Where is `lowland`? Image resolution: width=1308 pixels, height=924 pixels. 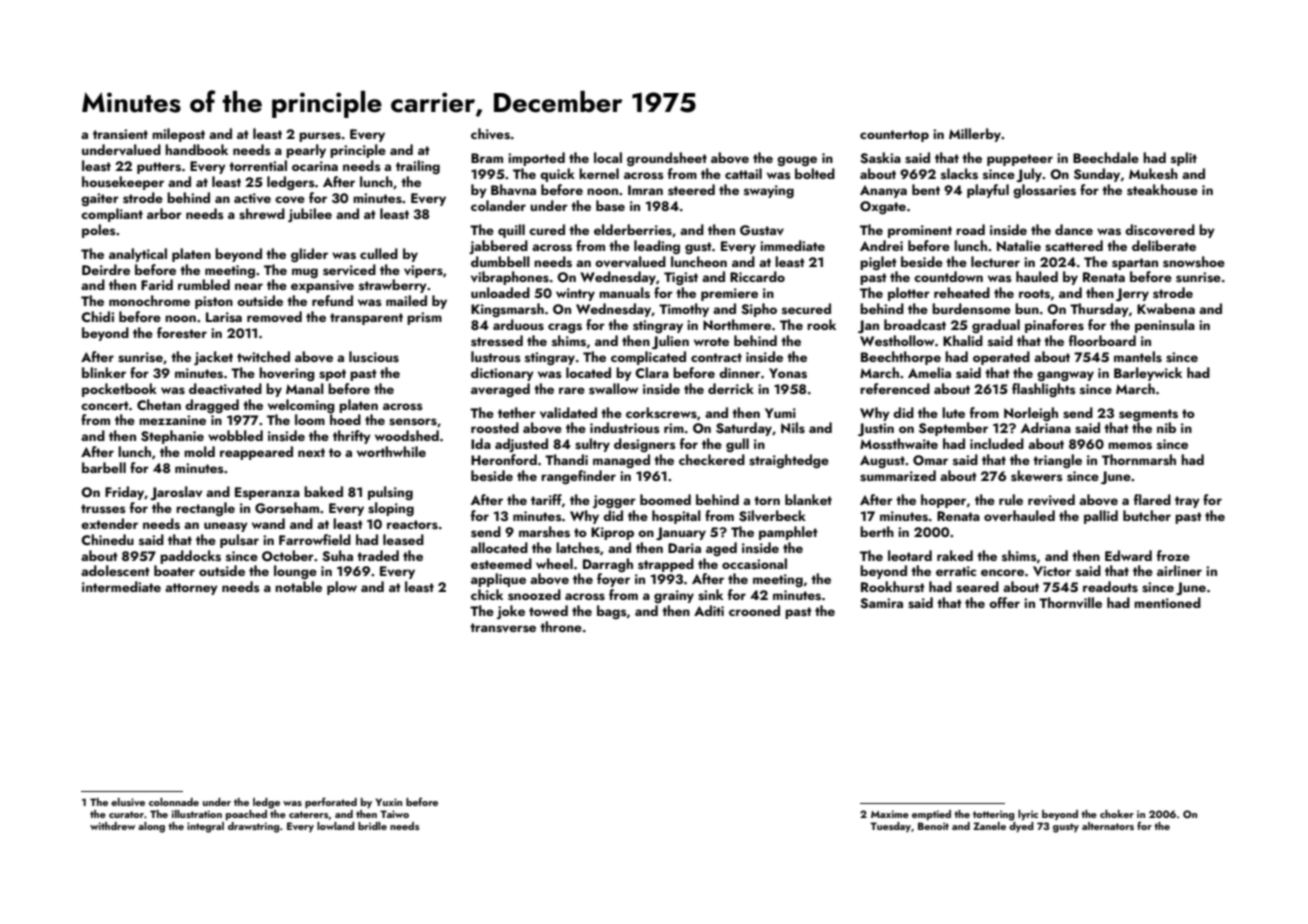
lowland is located at coordinates (336, 826).
